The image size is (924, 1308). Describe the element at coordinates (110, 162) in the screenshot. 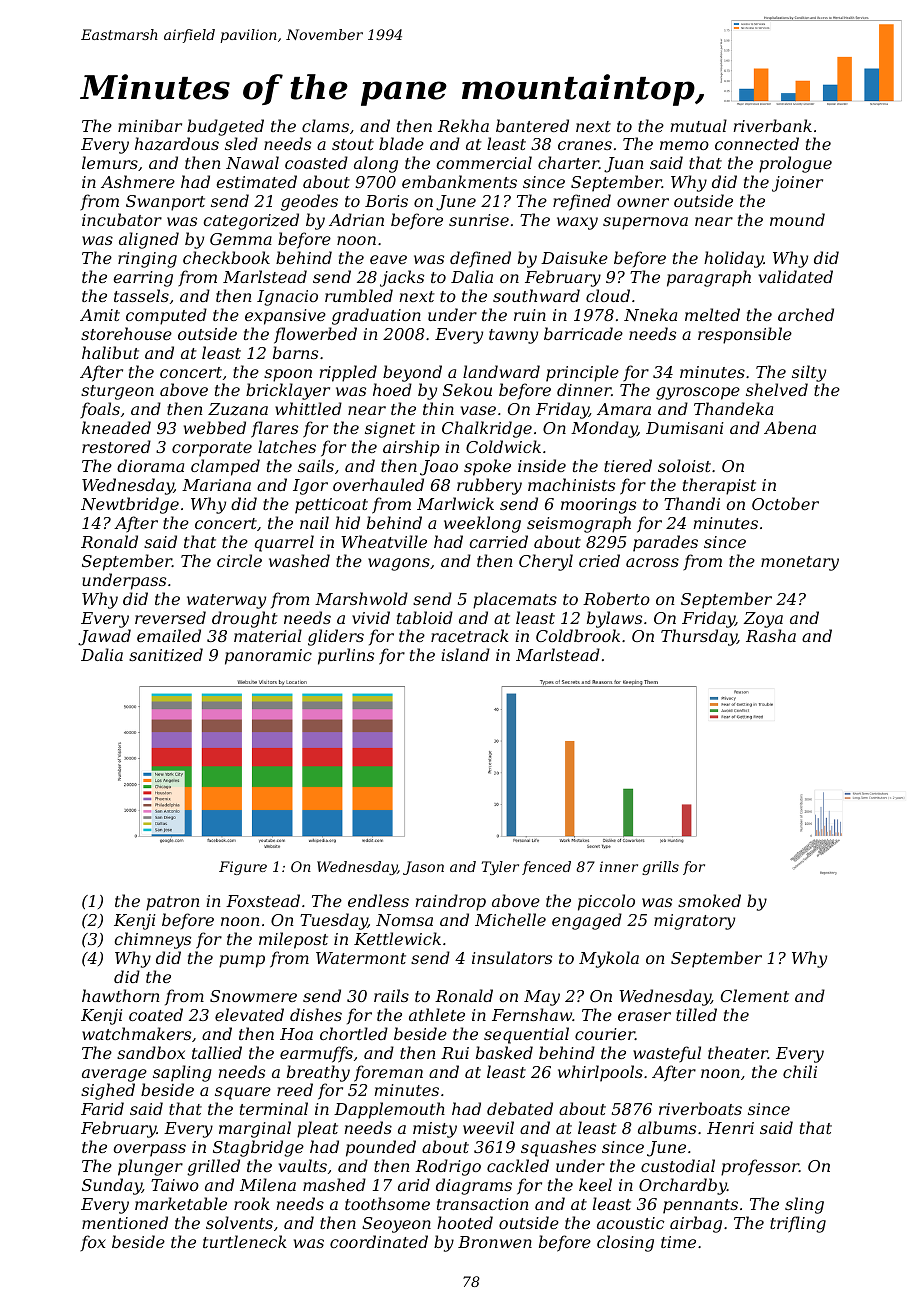

I see `lemurs` at that location.
